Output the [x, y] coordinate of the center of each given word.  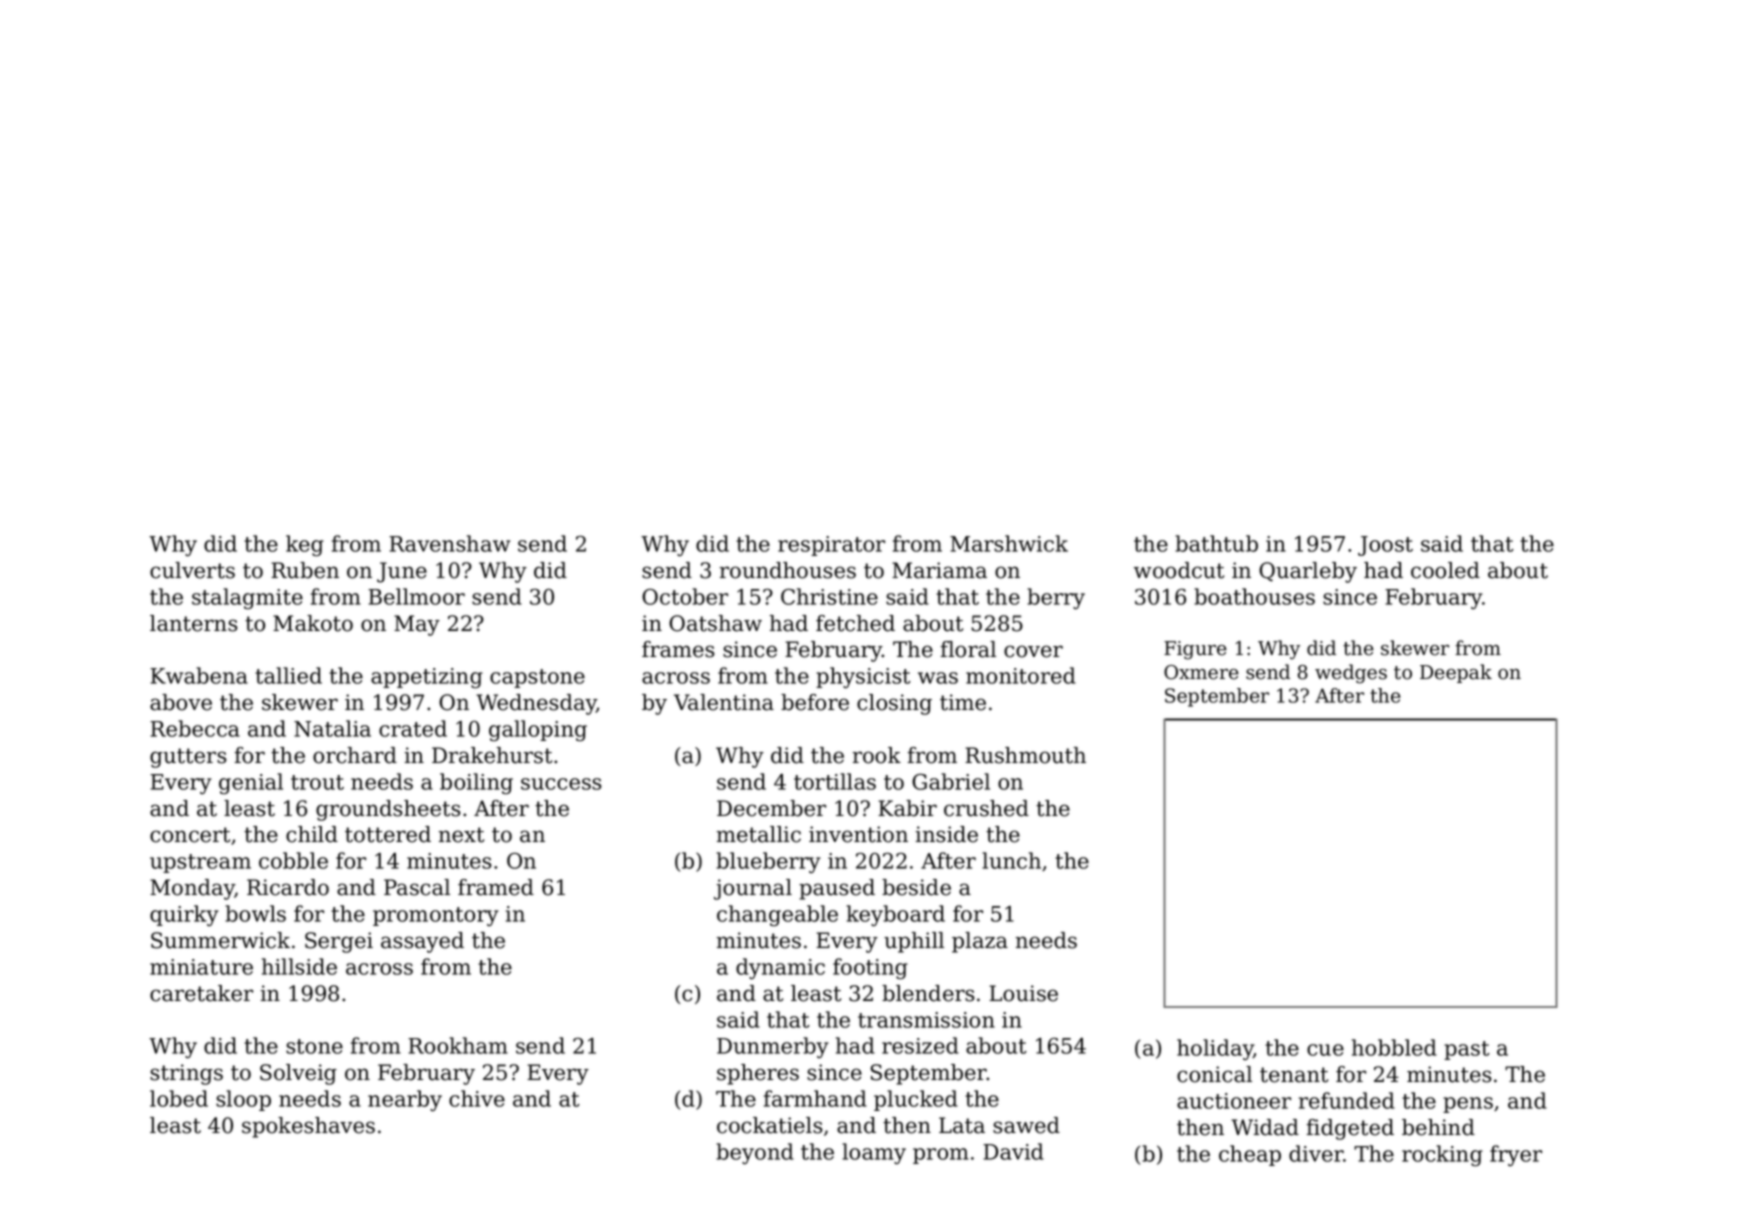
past [1467, 1050]
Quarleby [1308, 572]
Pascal [417, 887]
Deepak [1456, 673]
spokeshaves [308, 1127]
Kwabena [199, 675]
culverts [192, 570]
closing [894, 704]
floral [968, 649]
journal [753, 889]
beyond [755, 1153]
